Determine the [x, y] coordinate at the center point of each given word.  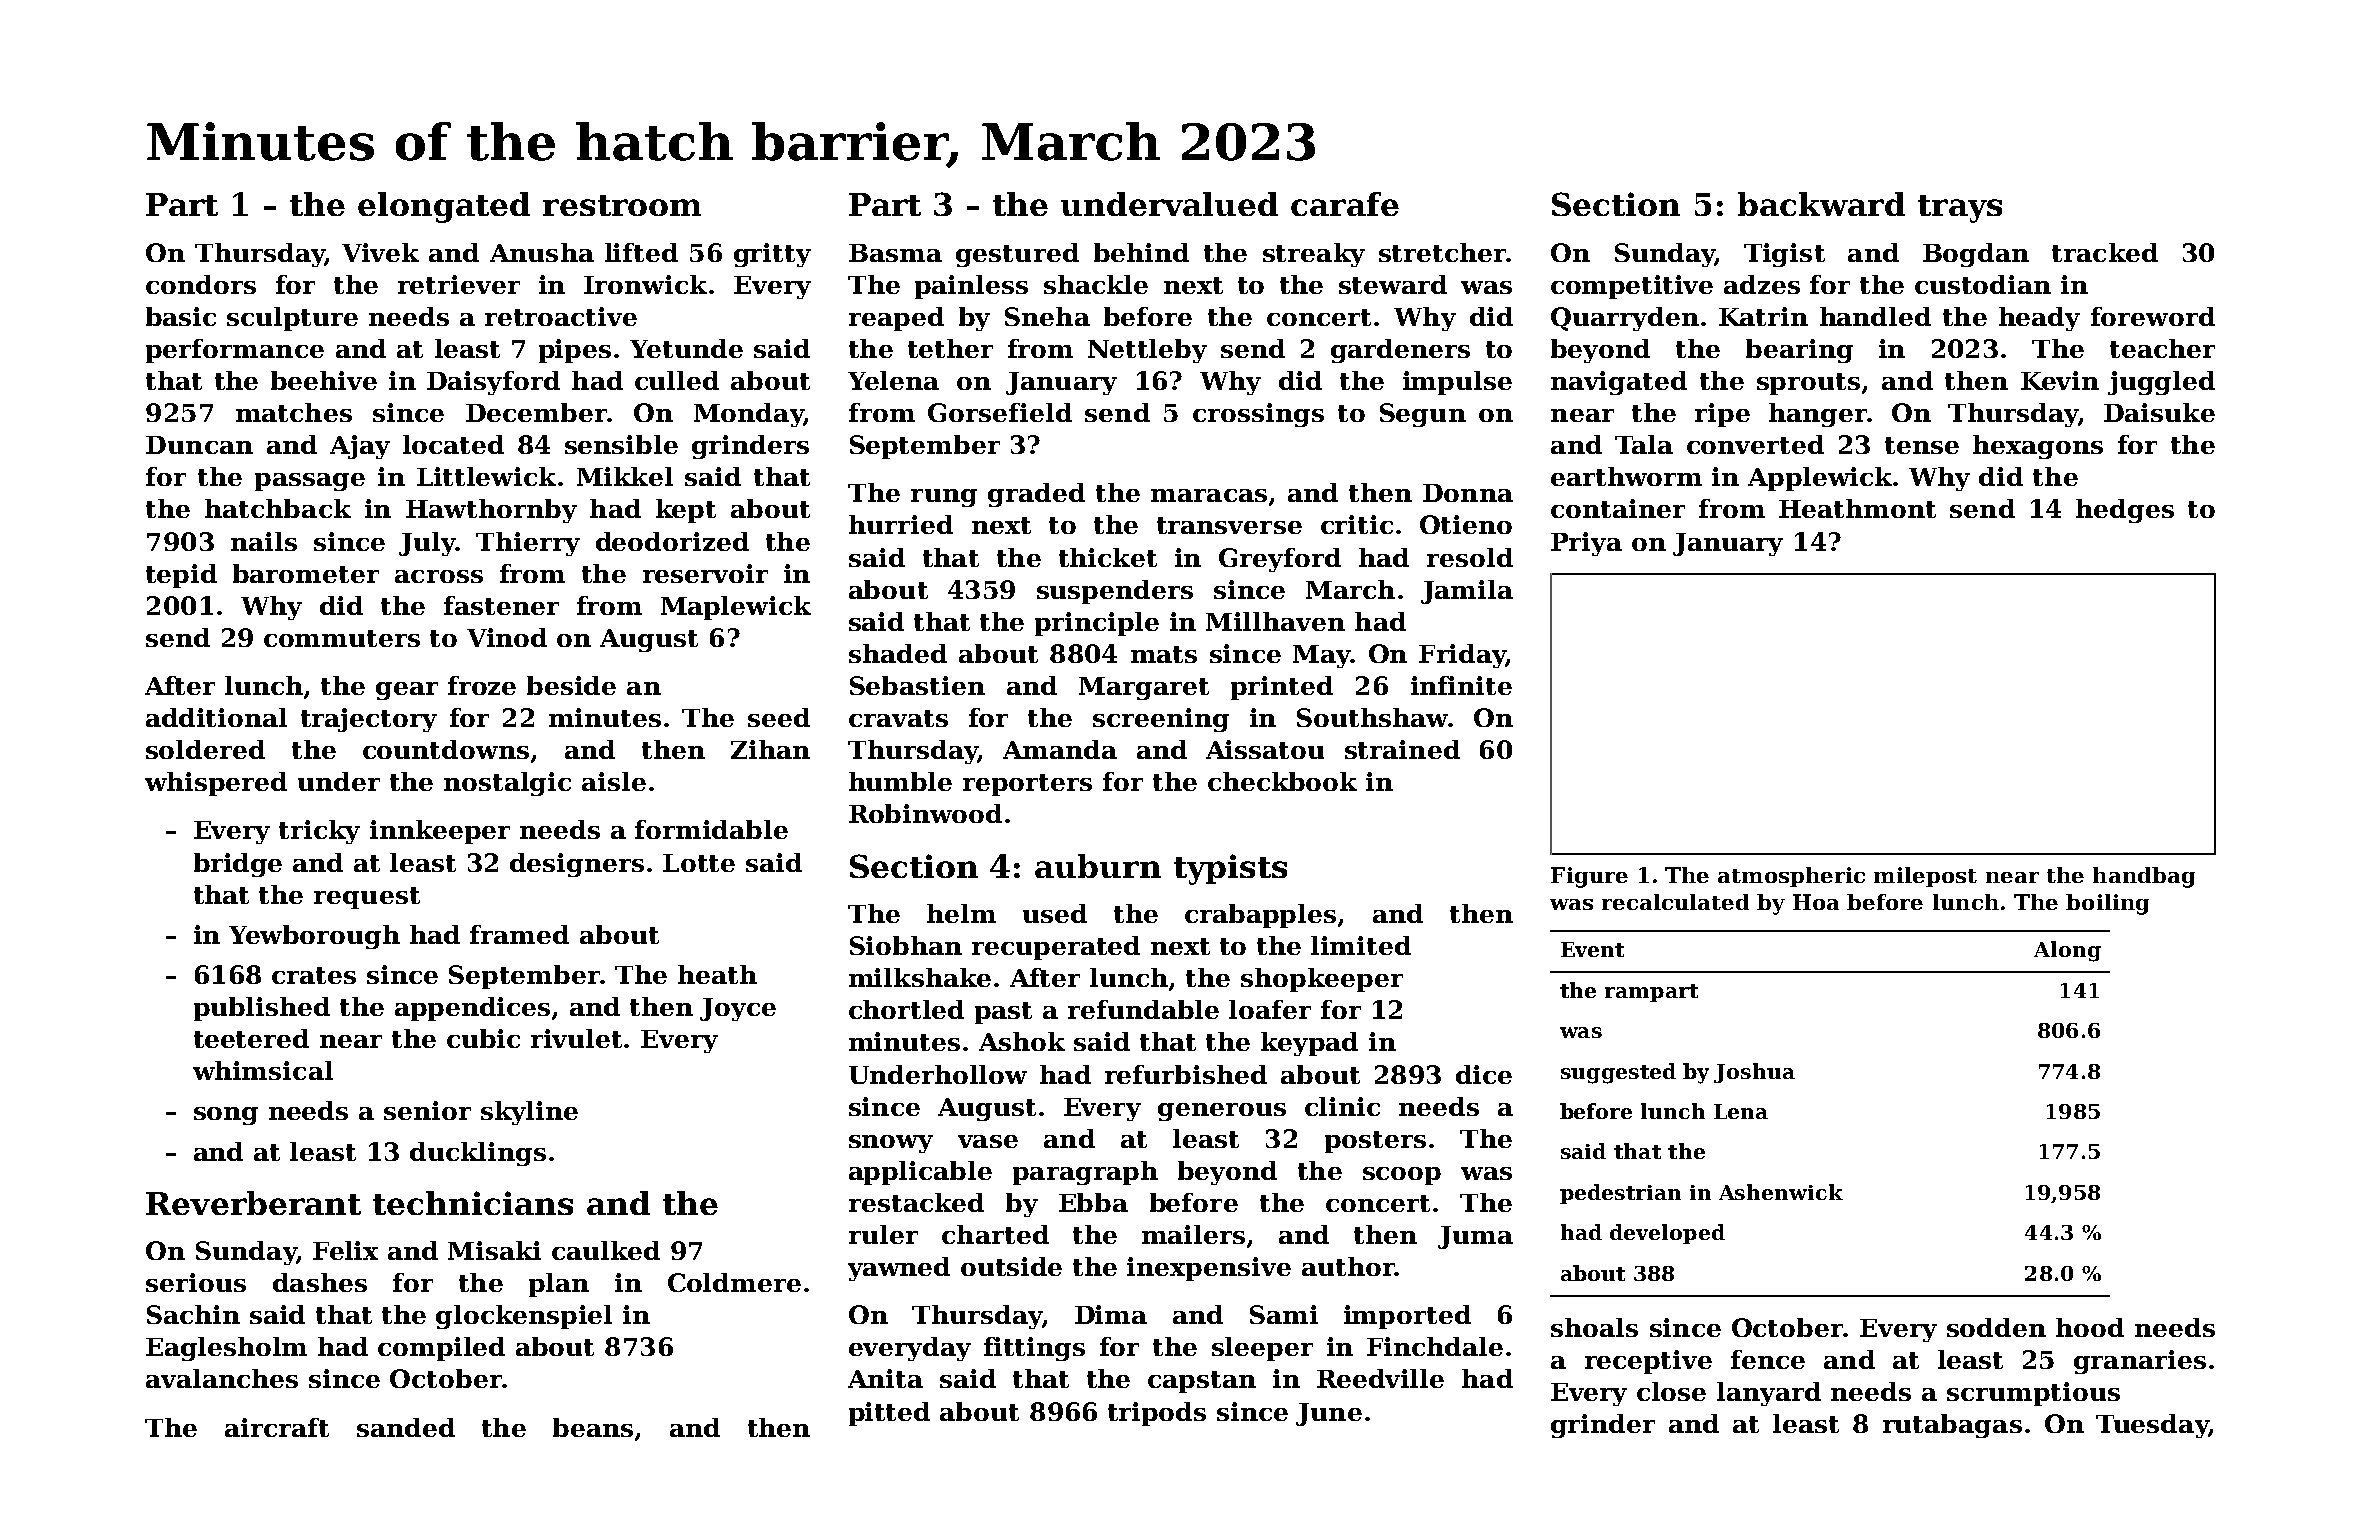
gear [407, 691]
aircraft [277, 1427]
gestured [1017, 255]
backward [1821, 204]
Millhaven [1275, 621]
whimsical [263, 1070]
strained [1402, 749]
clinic [1342, 1106]
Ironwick [645, 284]
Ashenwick [1781, 1192]
